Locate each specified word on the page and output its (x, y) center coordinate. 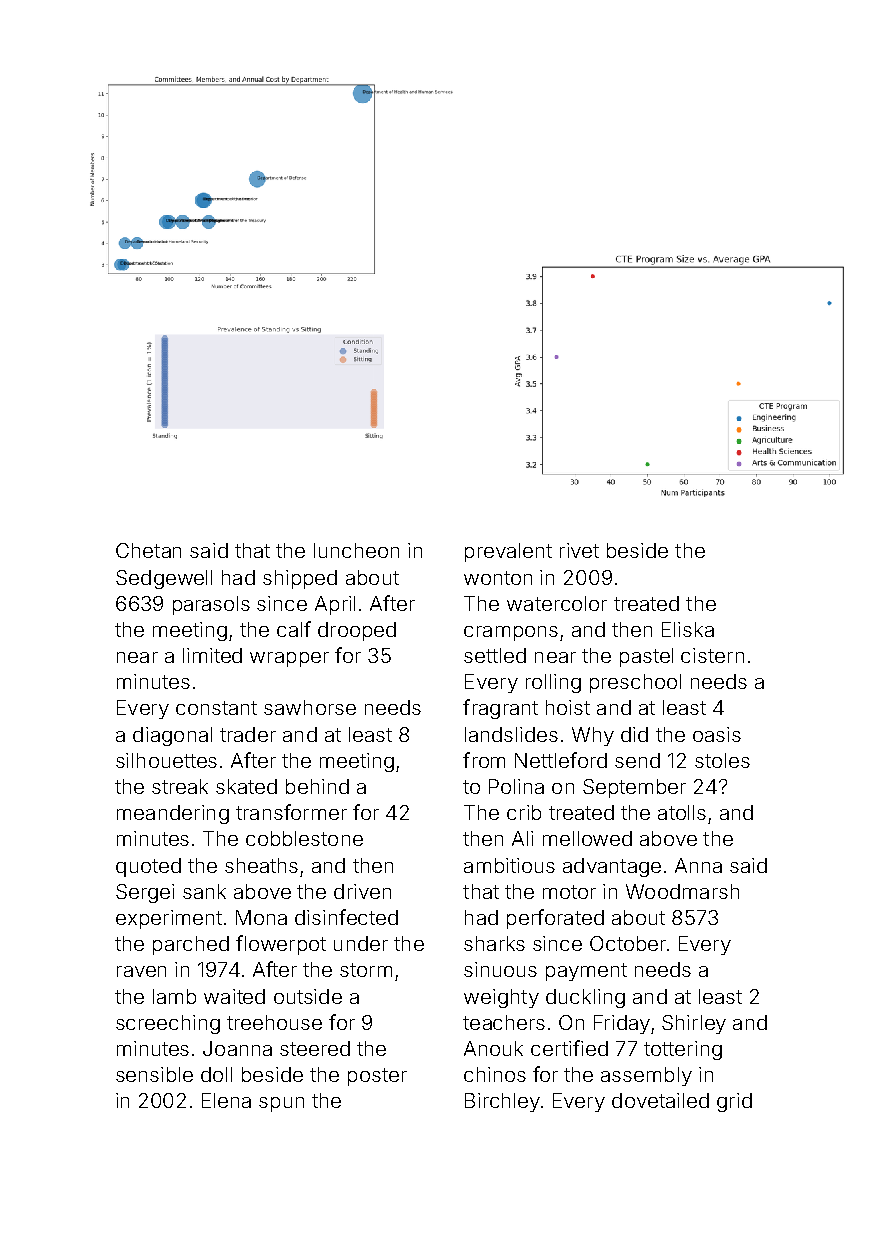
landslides (511, 734)
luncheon (356, 550)
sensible (154, 1074)
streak (180, 786)
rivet (579, 550)
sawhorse (310, 707)
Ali (522, 838)
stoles (722, 760)
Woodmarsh (682, 891)
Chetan (148, 550)
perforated (555, 919)
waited (234, 996)
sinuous (500, 969)
